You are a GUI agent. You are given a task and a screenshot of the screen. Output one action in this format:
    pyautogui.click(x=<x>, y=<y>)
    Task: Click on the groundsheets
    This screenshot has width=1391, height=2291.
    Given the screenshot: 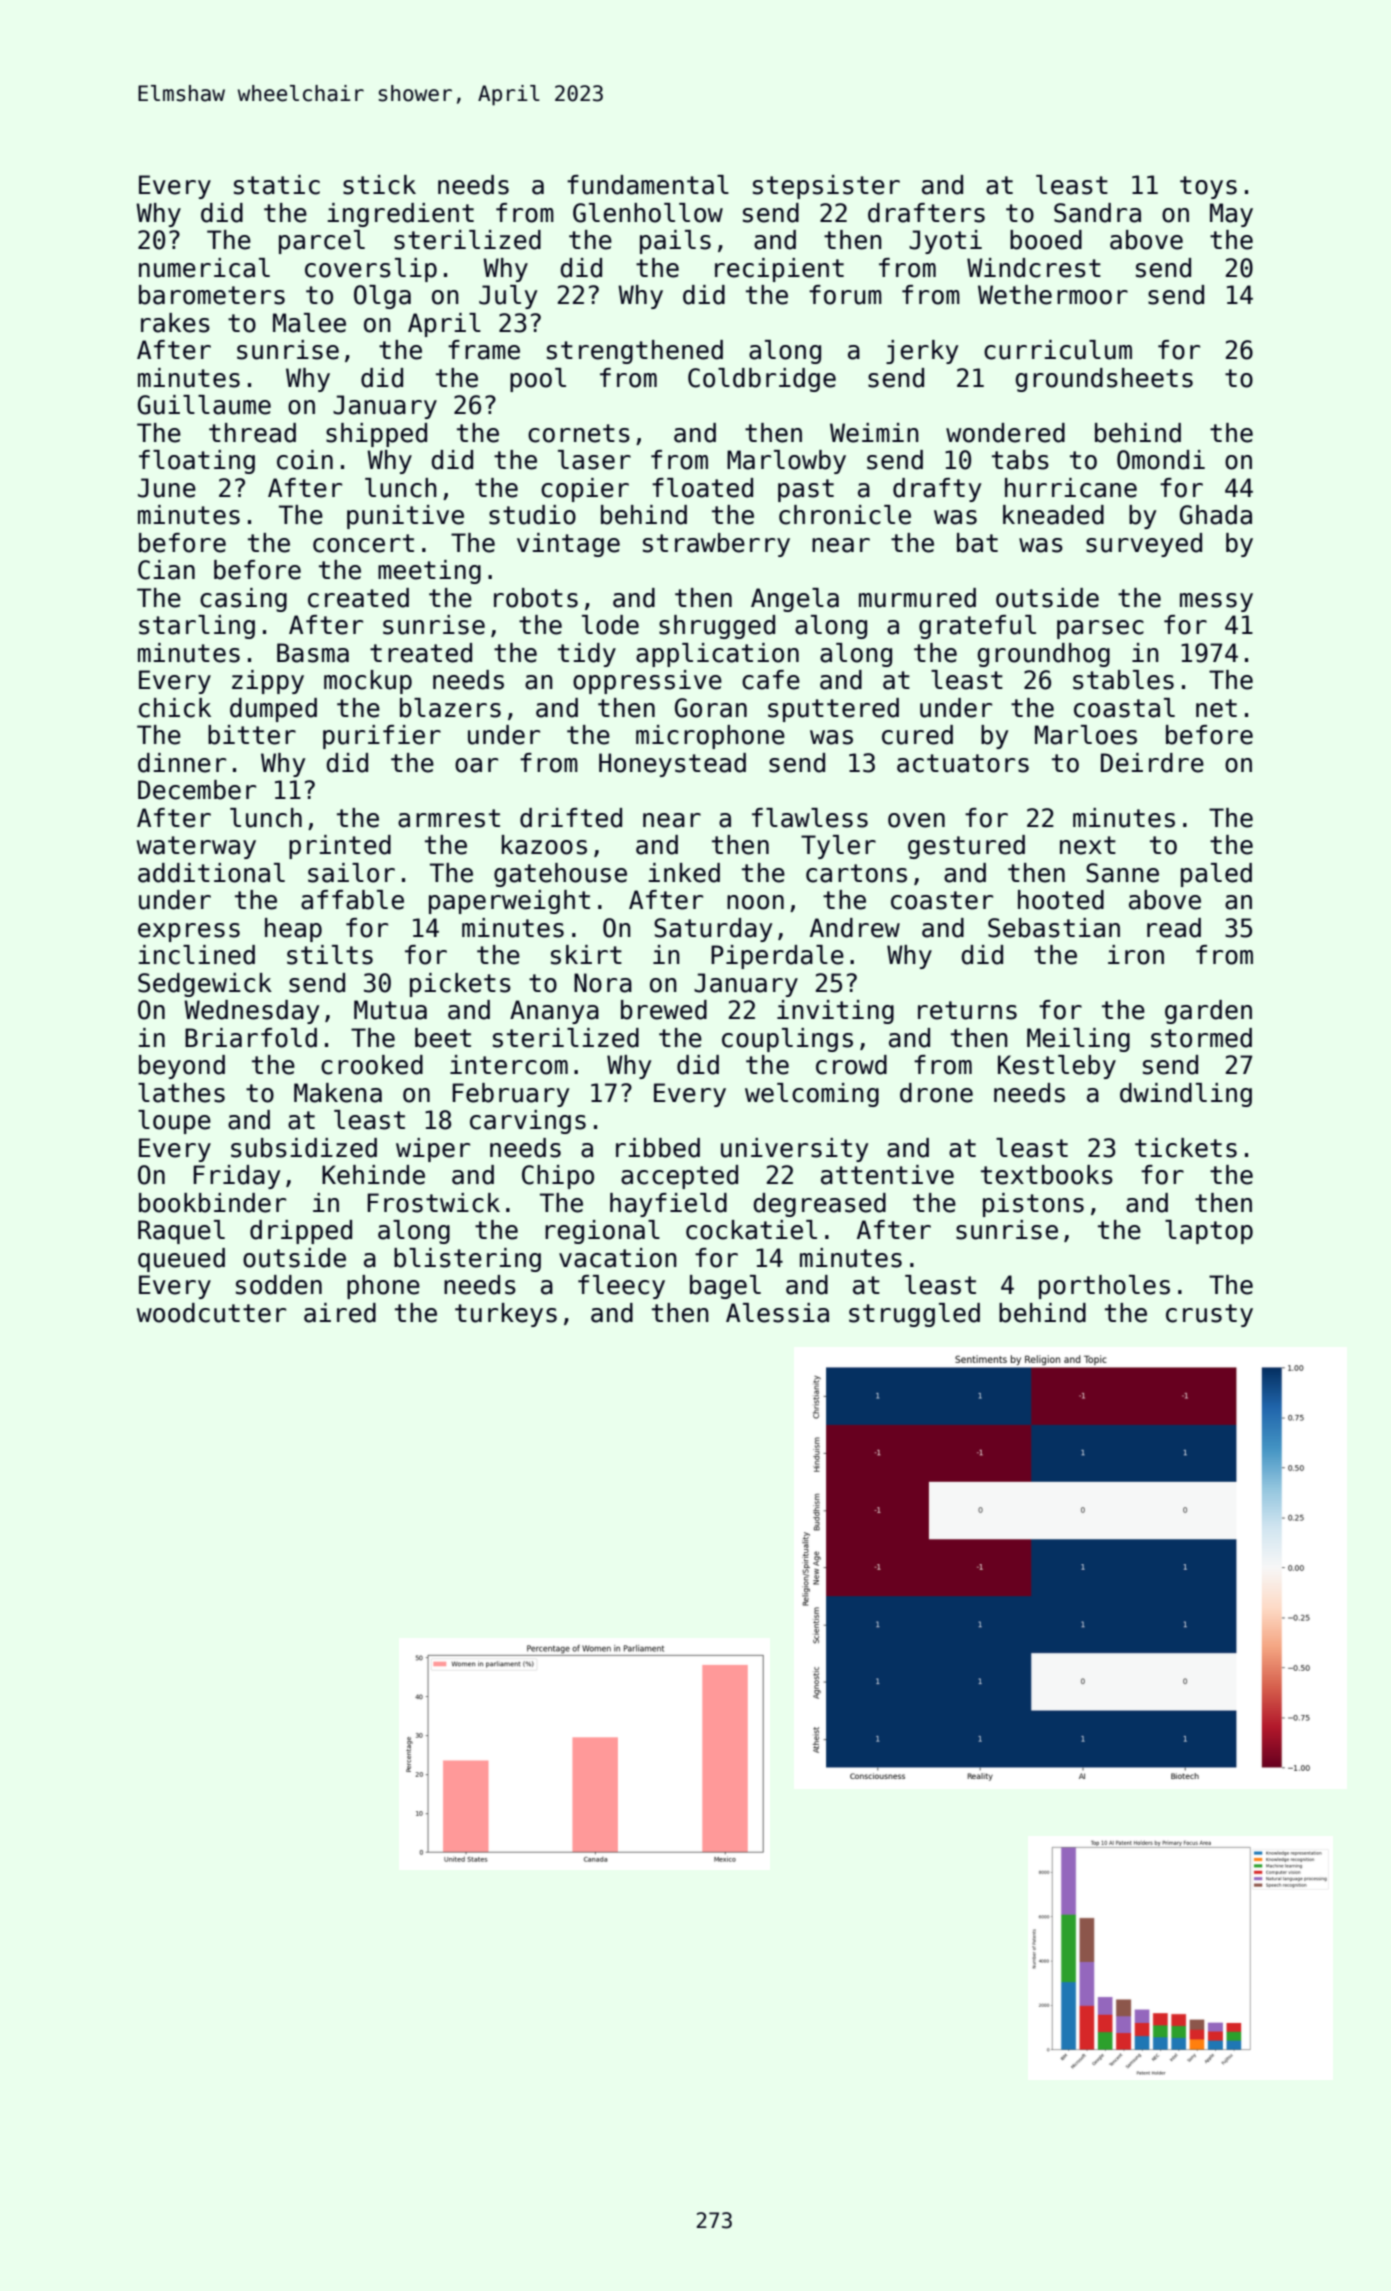 What is the action you would take?
    pyautogui.click(x=1104, y=380)
